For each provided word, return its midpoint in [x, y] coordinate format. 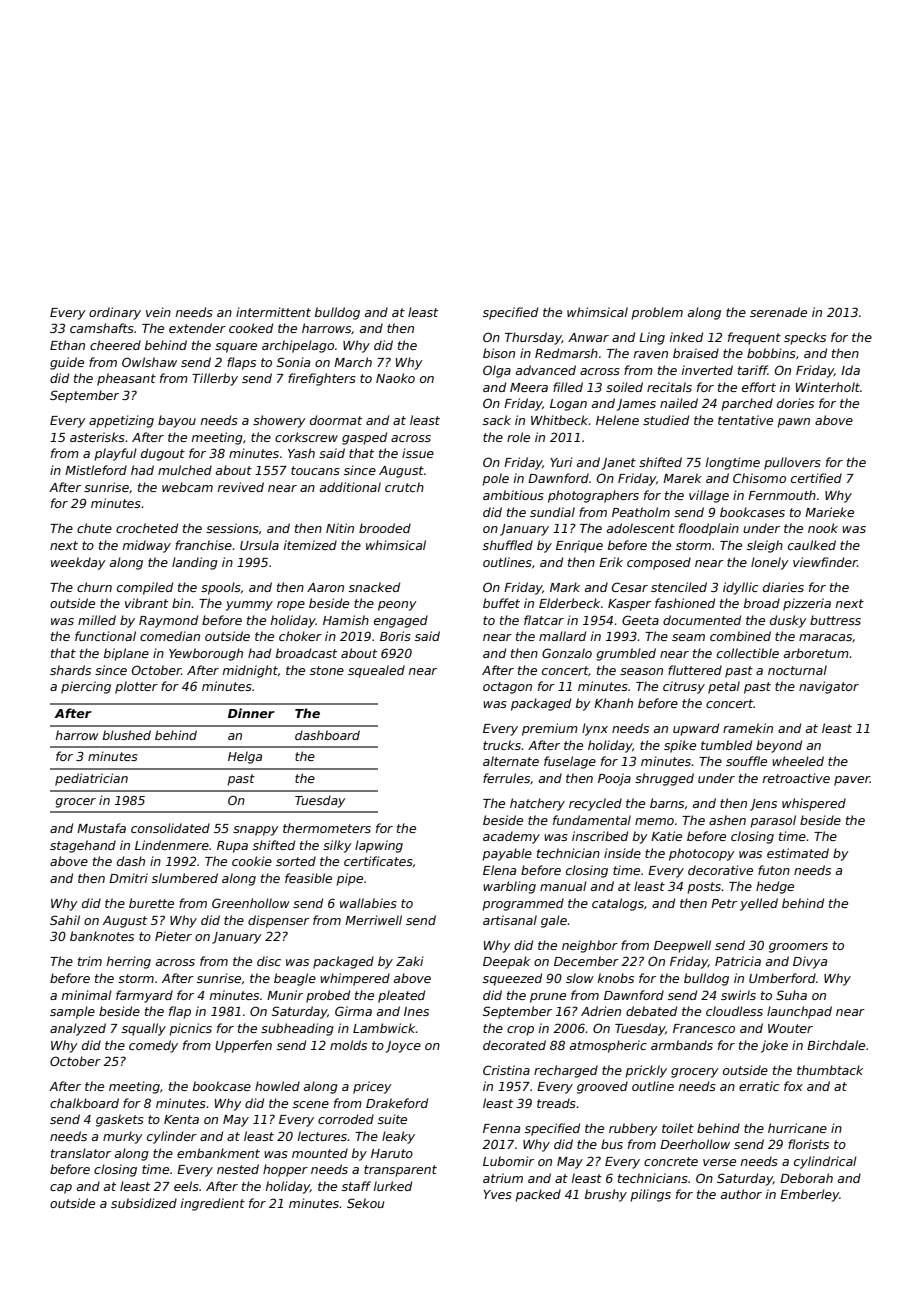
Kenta [181, 1119]
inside [622, 853]
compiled [145, 588]
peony [397, 606]
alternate [511, 761]
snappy [256, 831]
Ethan [67, 345]
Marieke [829, 512]
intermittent [273, 312]
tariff [753, 370]
